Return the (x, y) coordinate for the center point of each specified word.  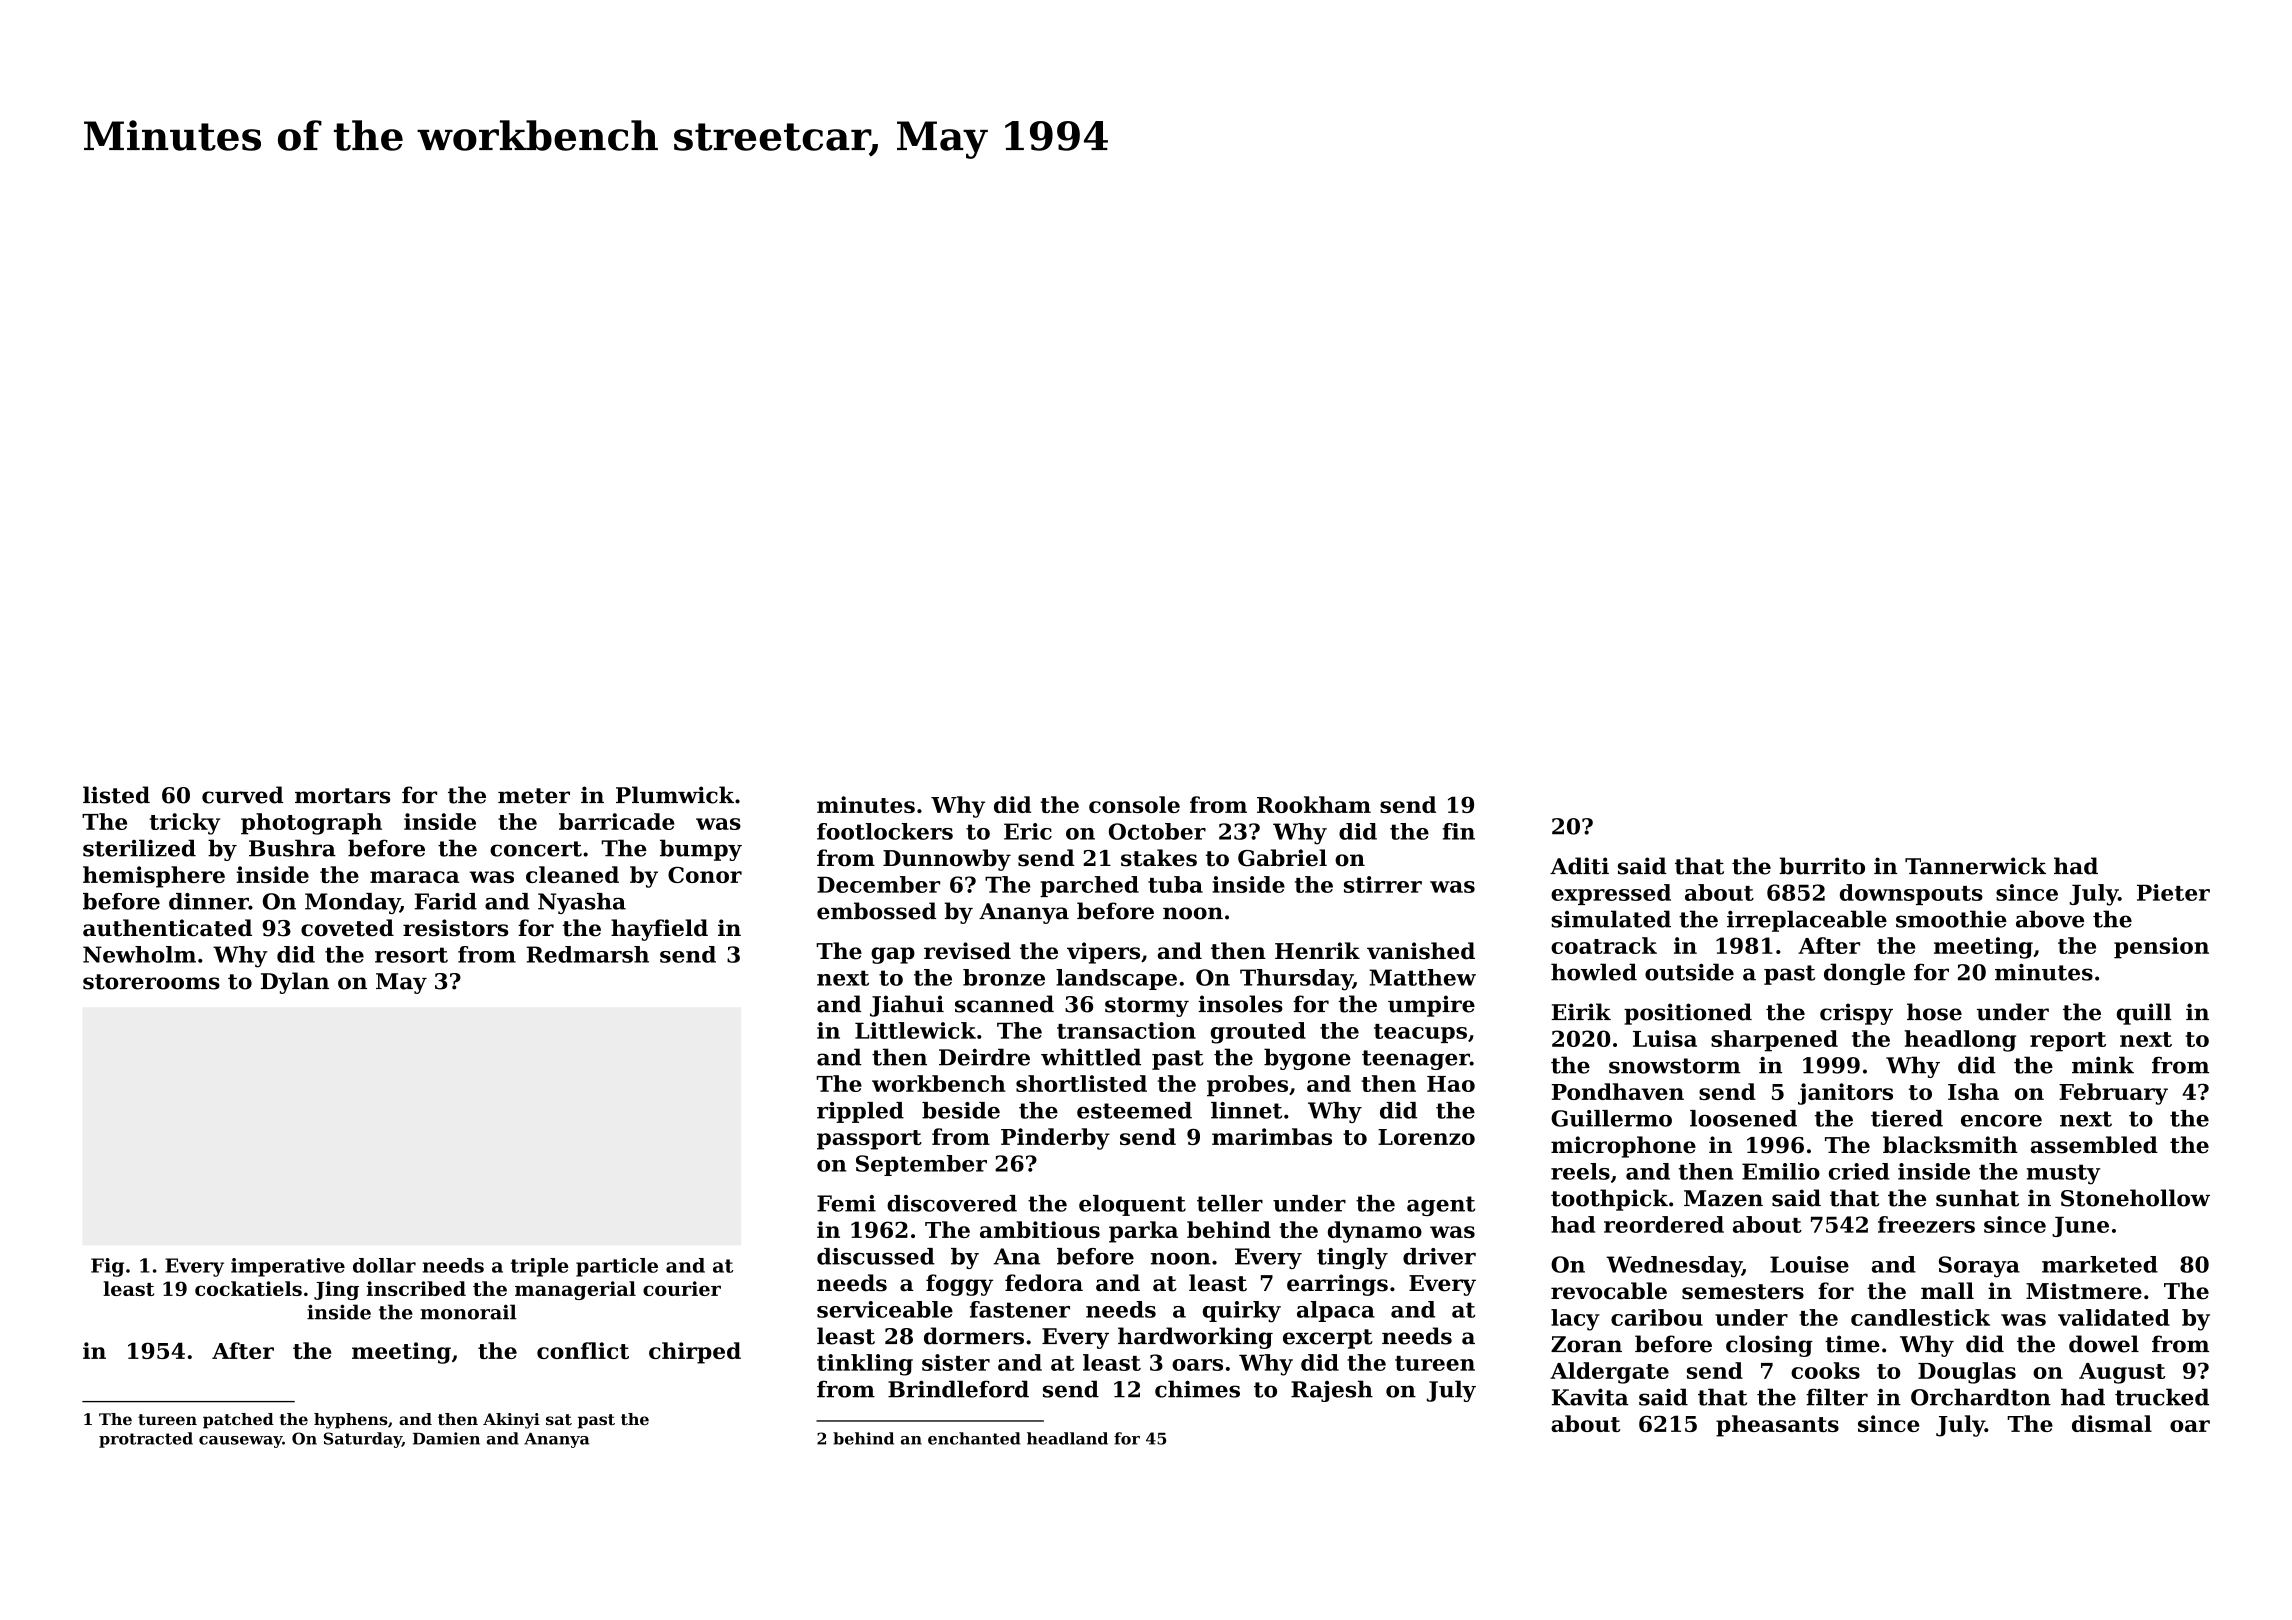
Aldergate (1609, 1373)
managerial (575, 1290)
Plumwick (675, 795)
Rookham (1314, 804)
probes (1247, 1086)
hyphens (351, 1421)
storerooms (151, 982)
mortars (342, 796)
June (2080, 1226)
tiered (1907, 1118)
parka (1143, 1232)
